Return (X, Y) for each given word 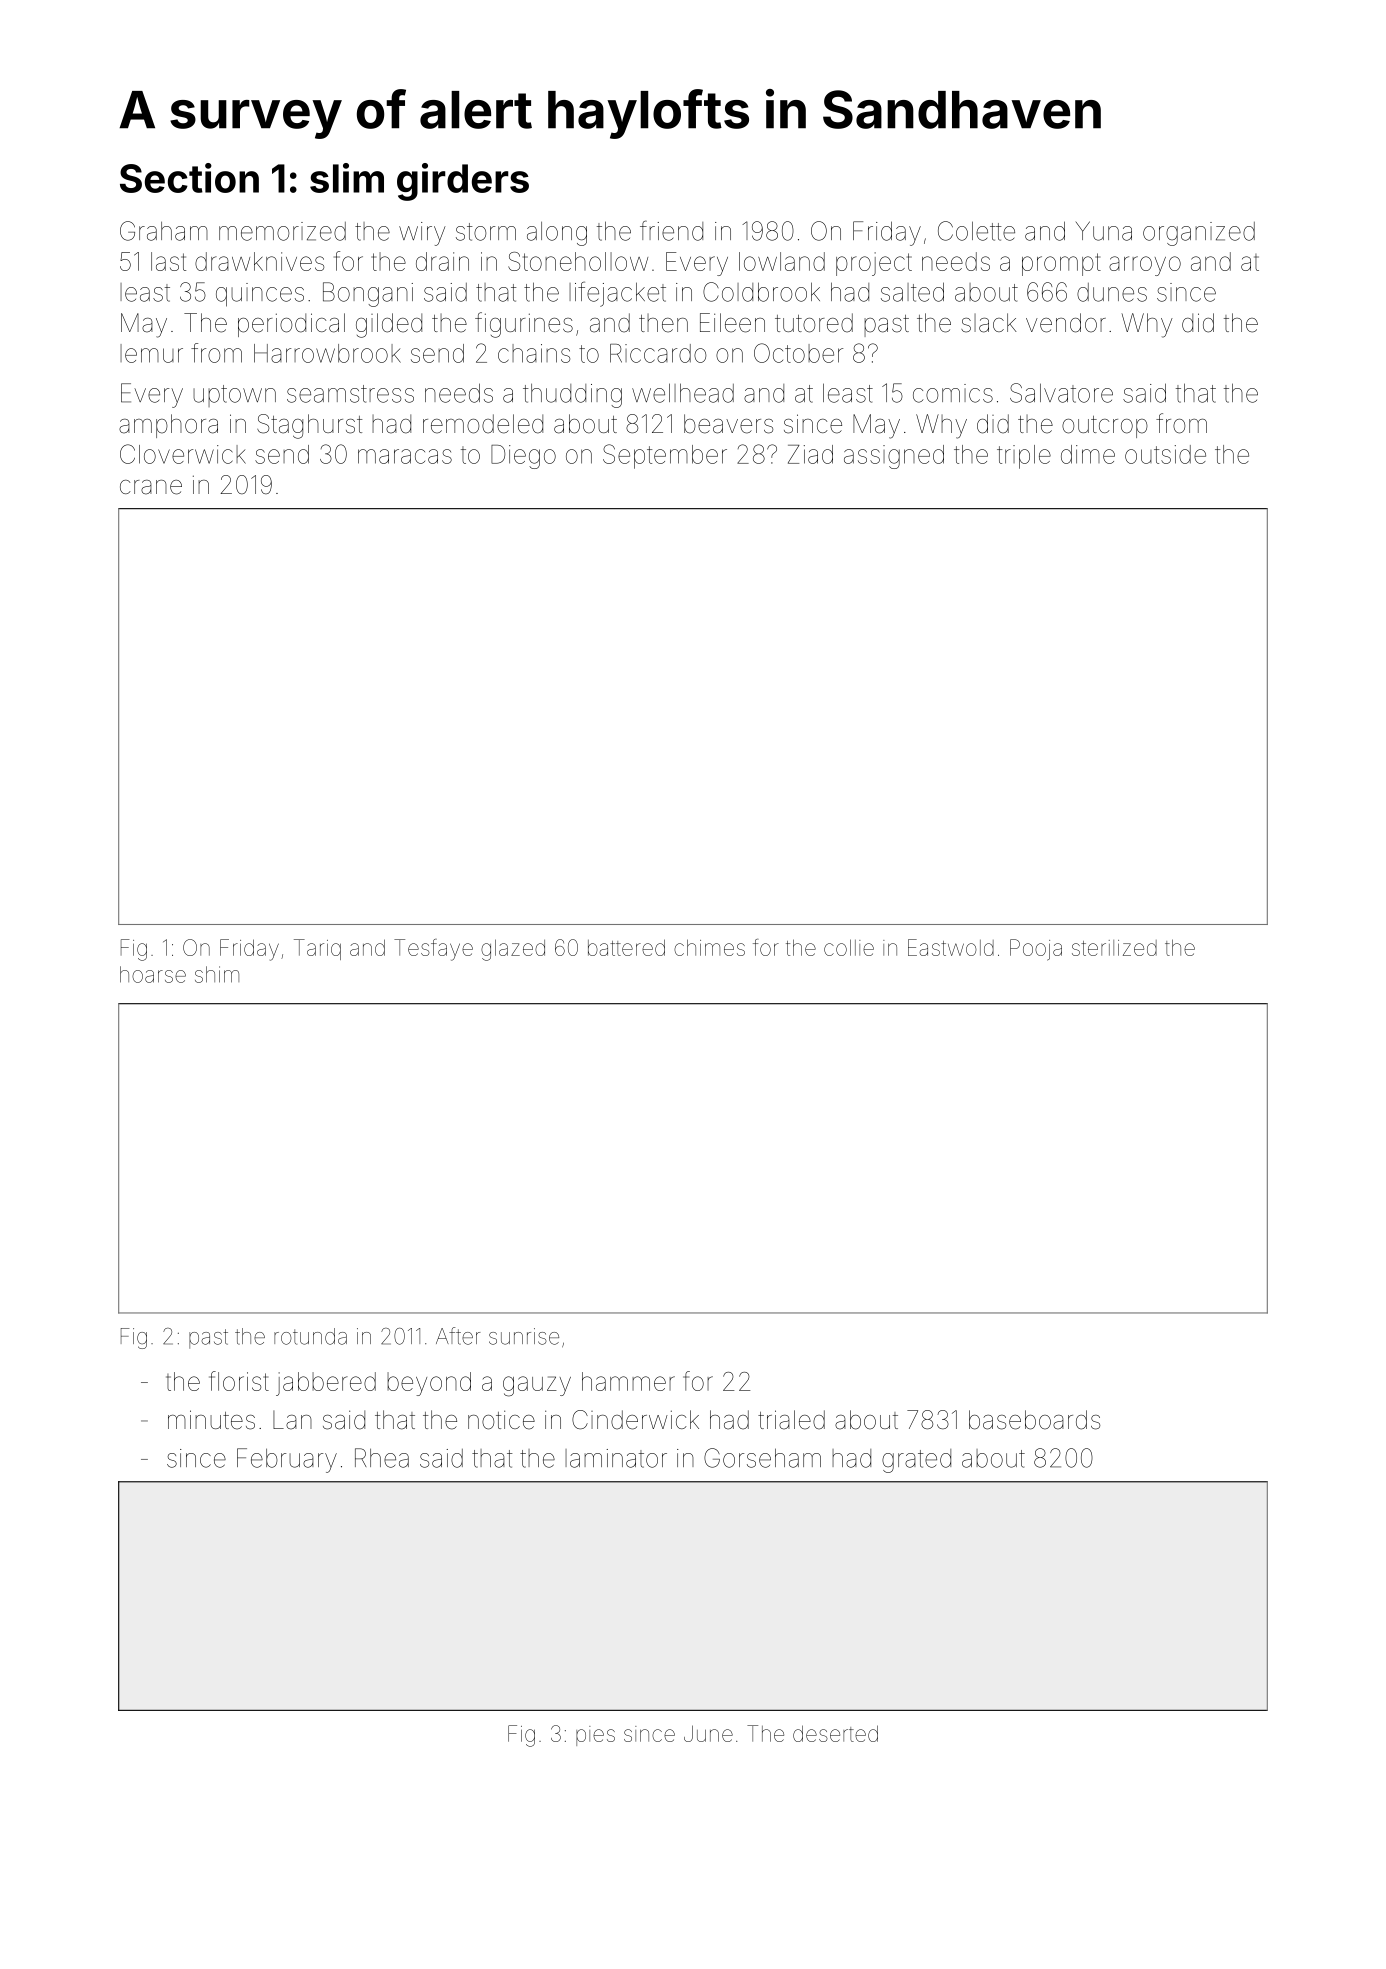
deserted (835, 1733)
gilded (389, 325)
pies (595, 1736)
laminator (616, 1458)
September (665, 456)
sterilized (1114, 948)
